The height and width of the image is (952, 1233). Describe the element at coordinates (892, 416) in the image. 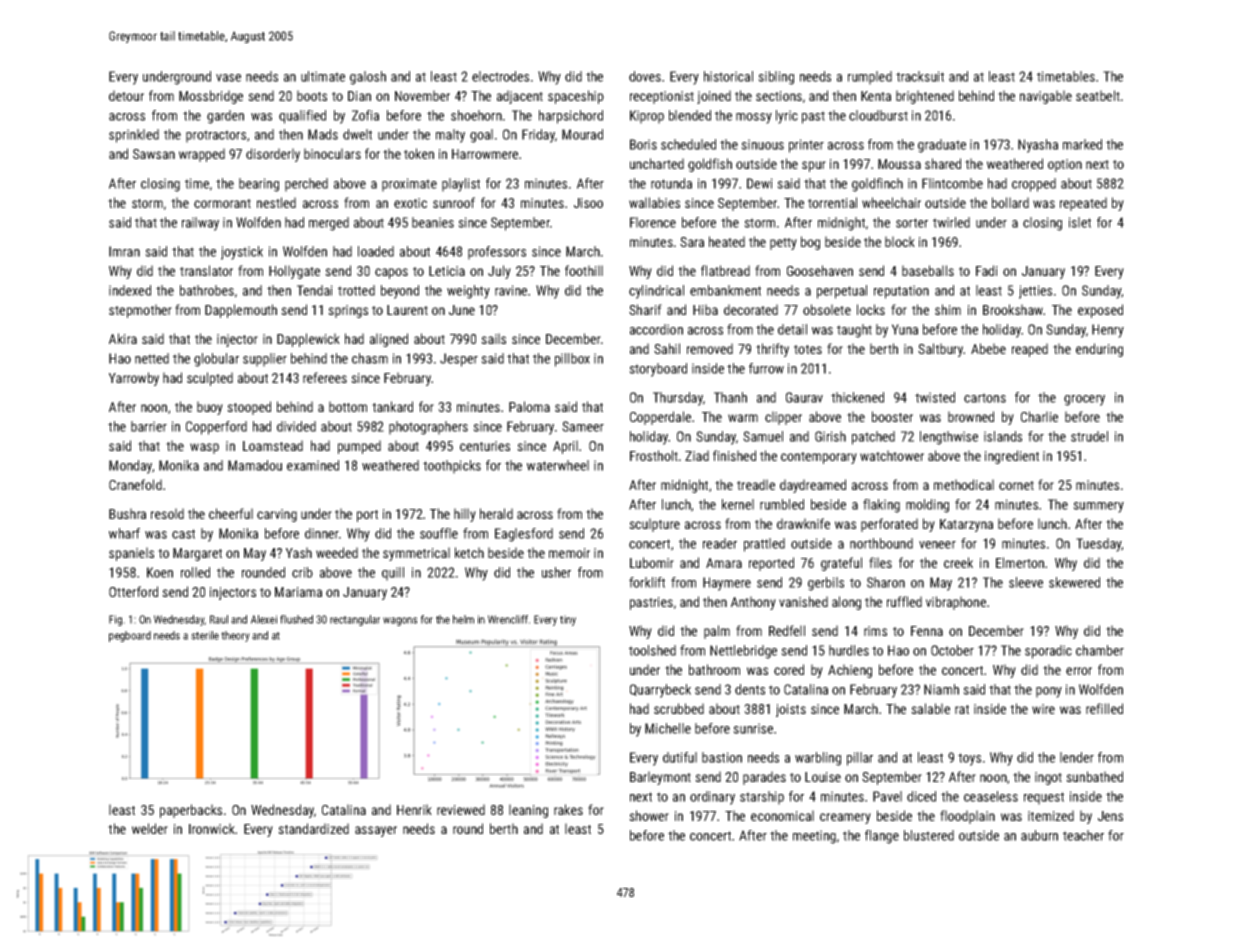

I see `booster` at that location.
